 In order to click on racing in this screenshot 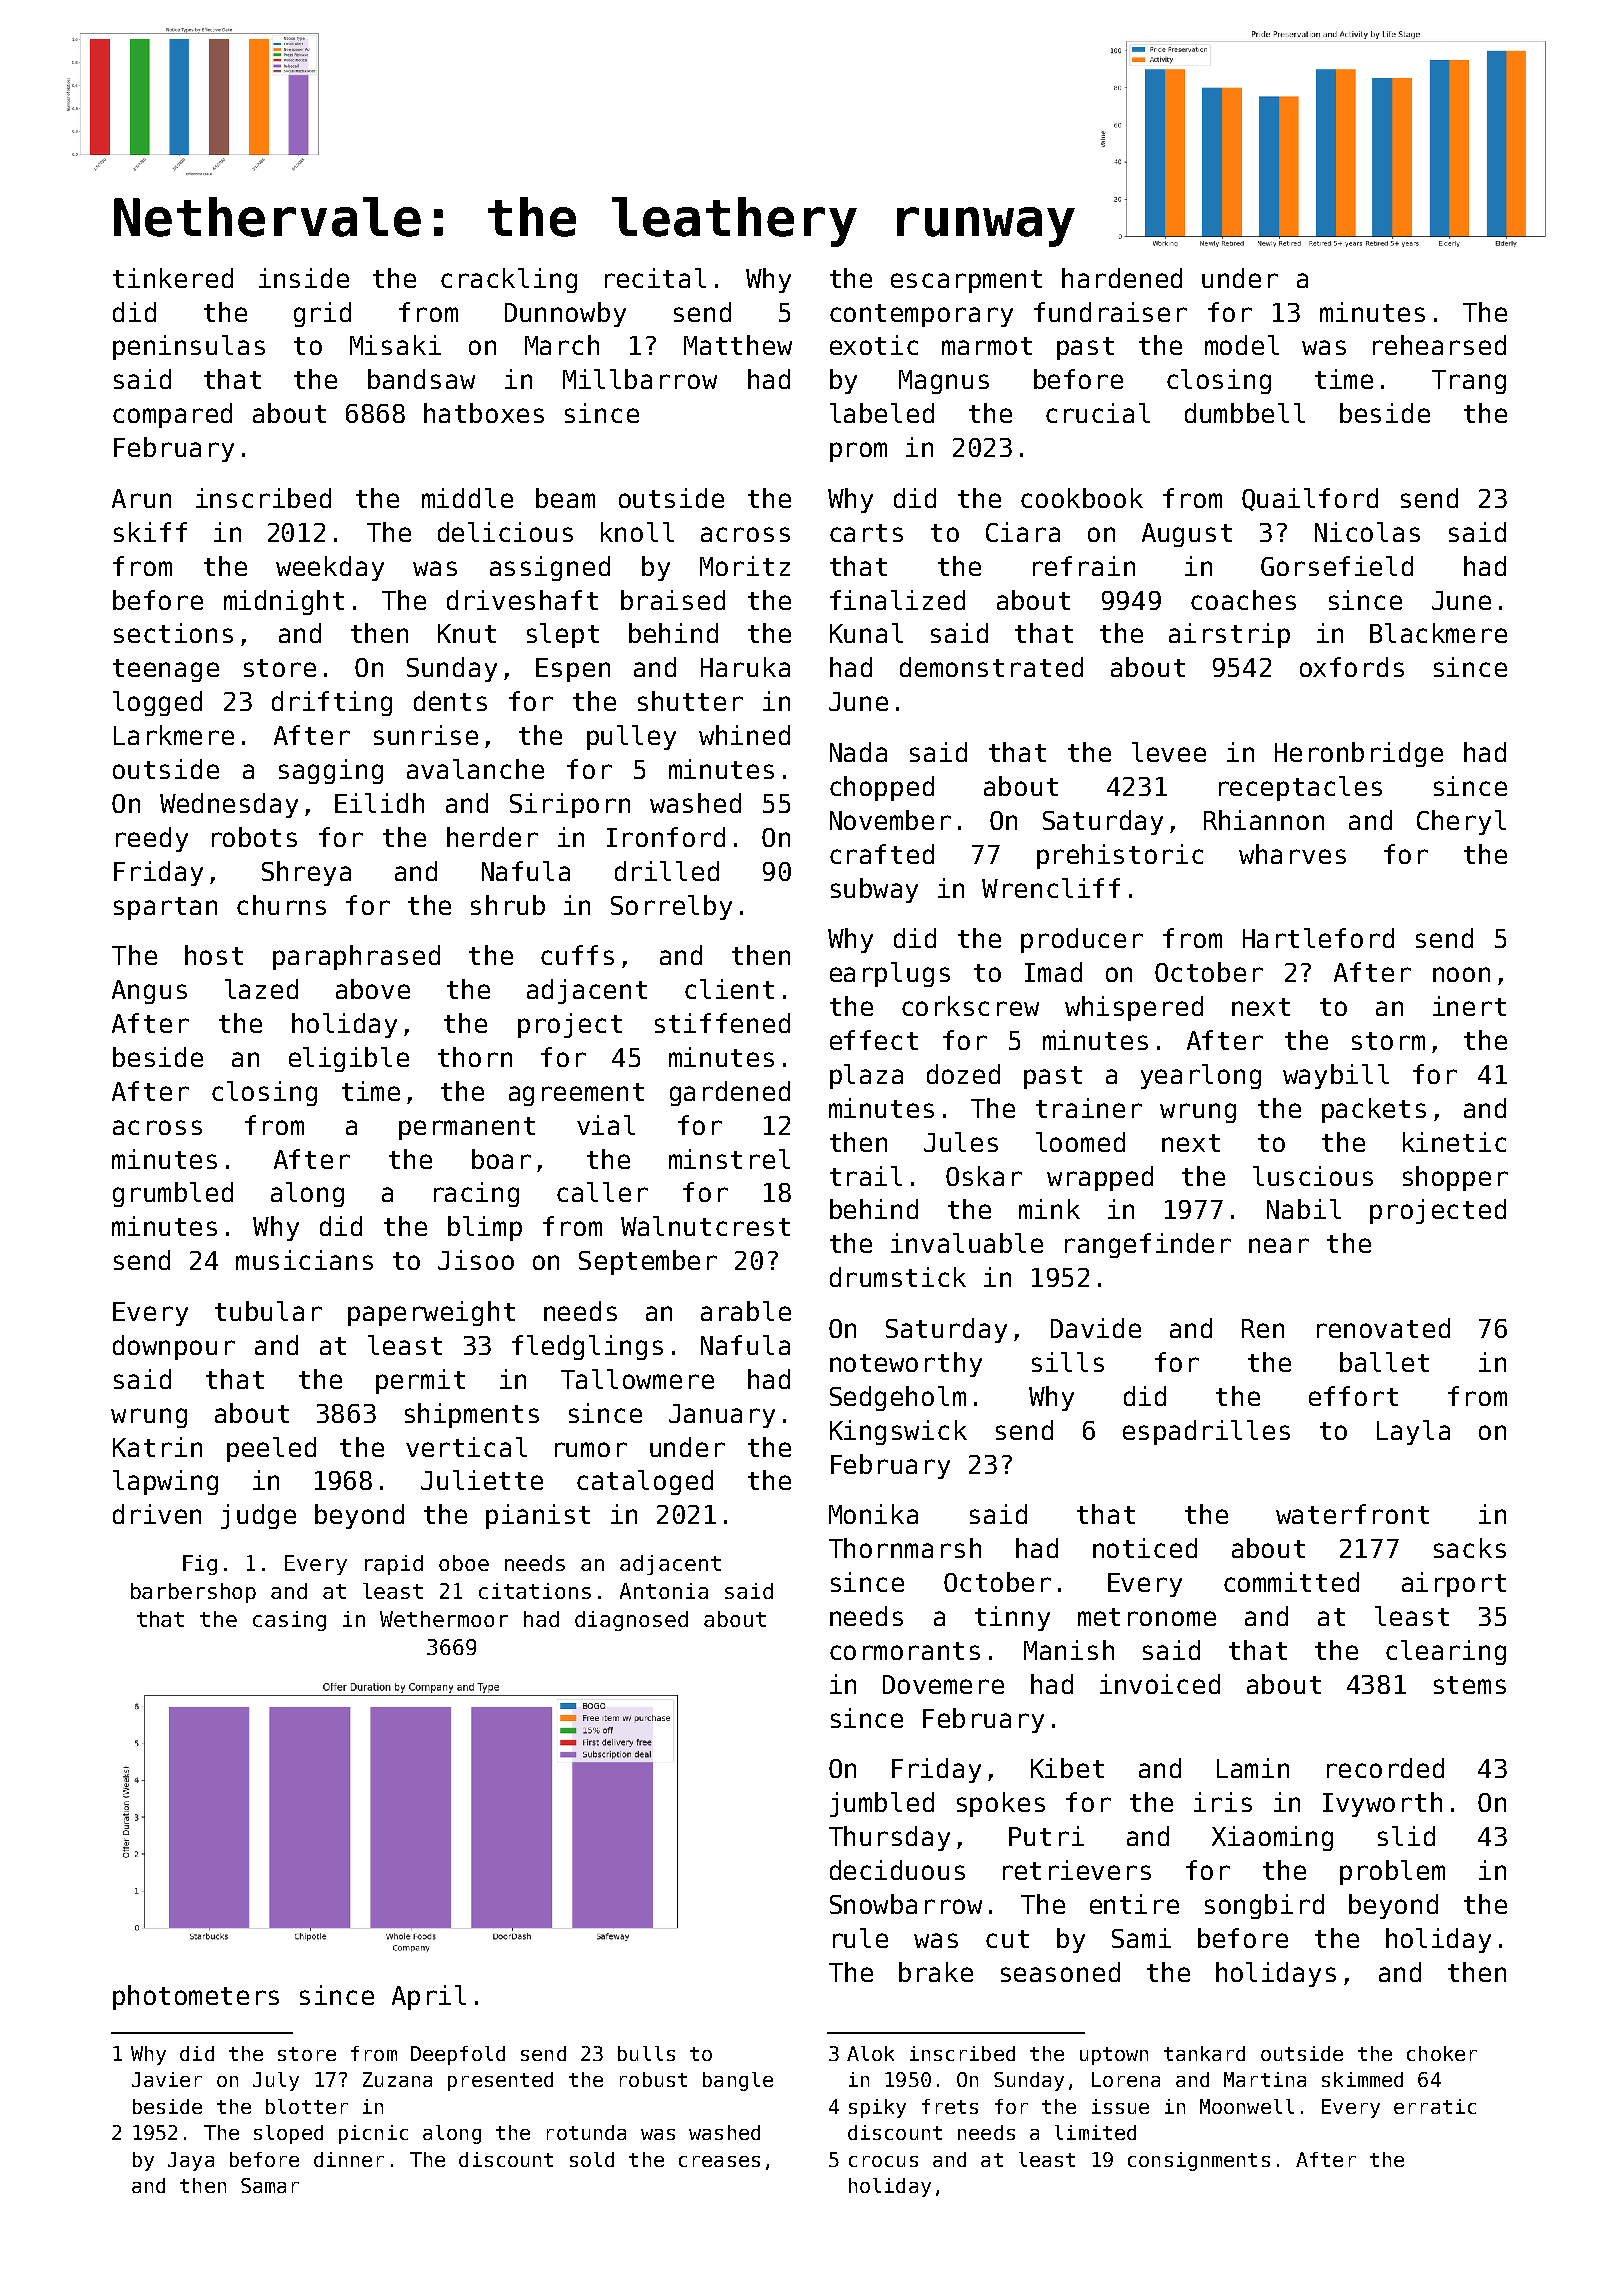, I will do `click(476, 1194)`.
